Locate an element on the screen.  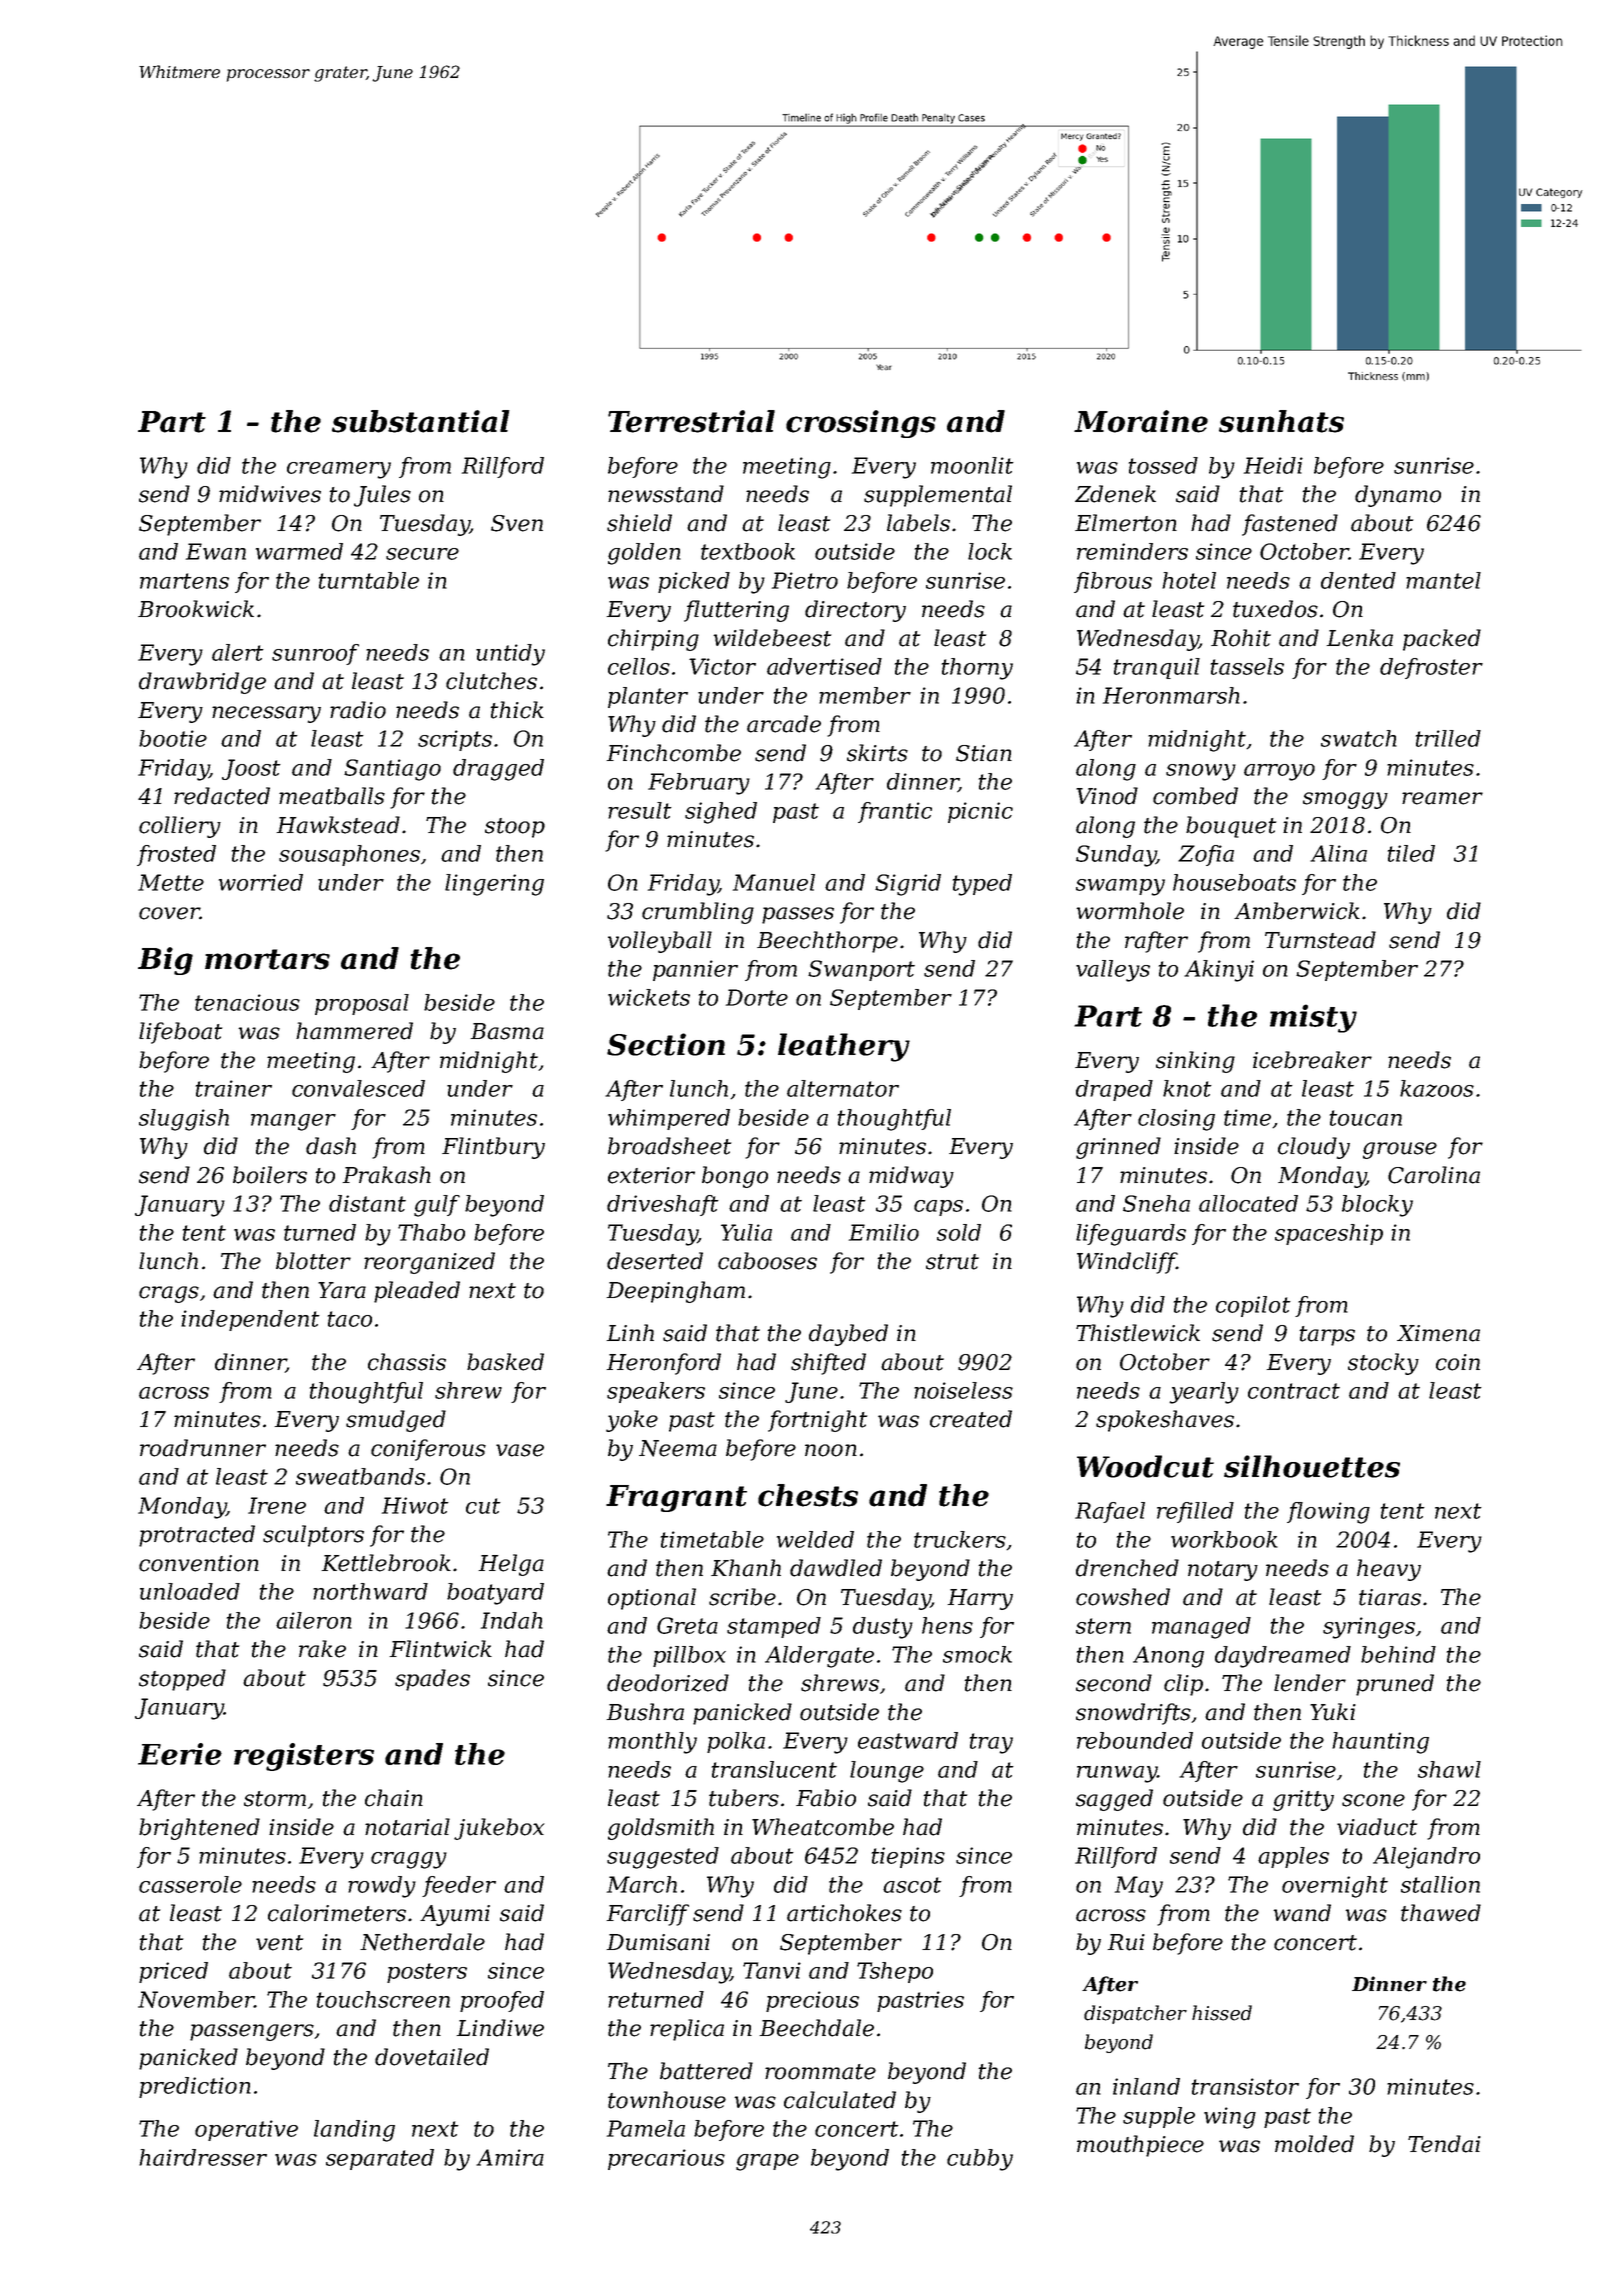
Vinod is located at coordinates (1107, 796).
